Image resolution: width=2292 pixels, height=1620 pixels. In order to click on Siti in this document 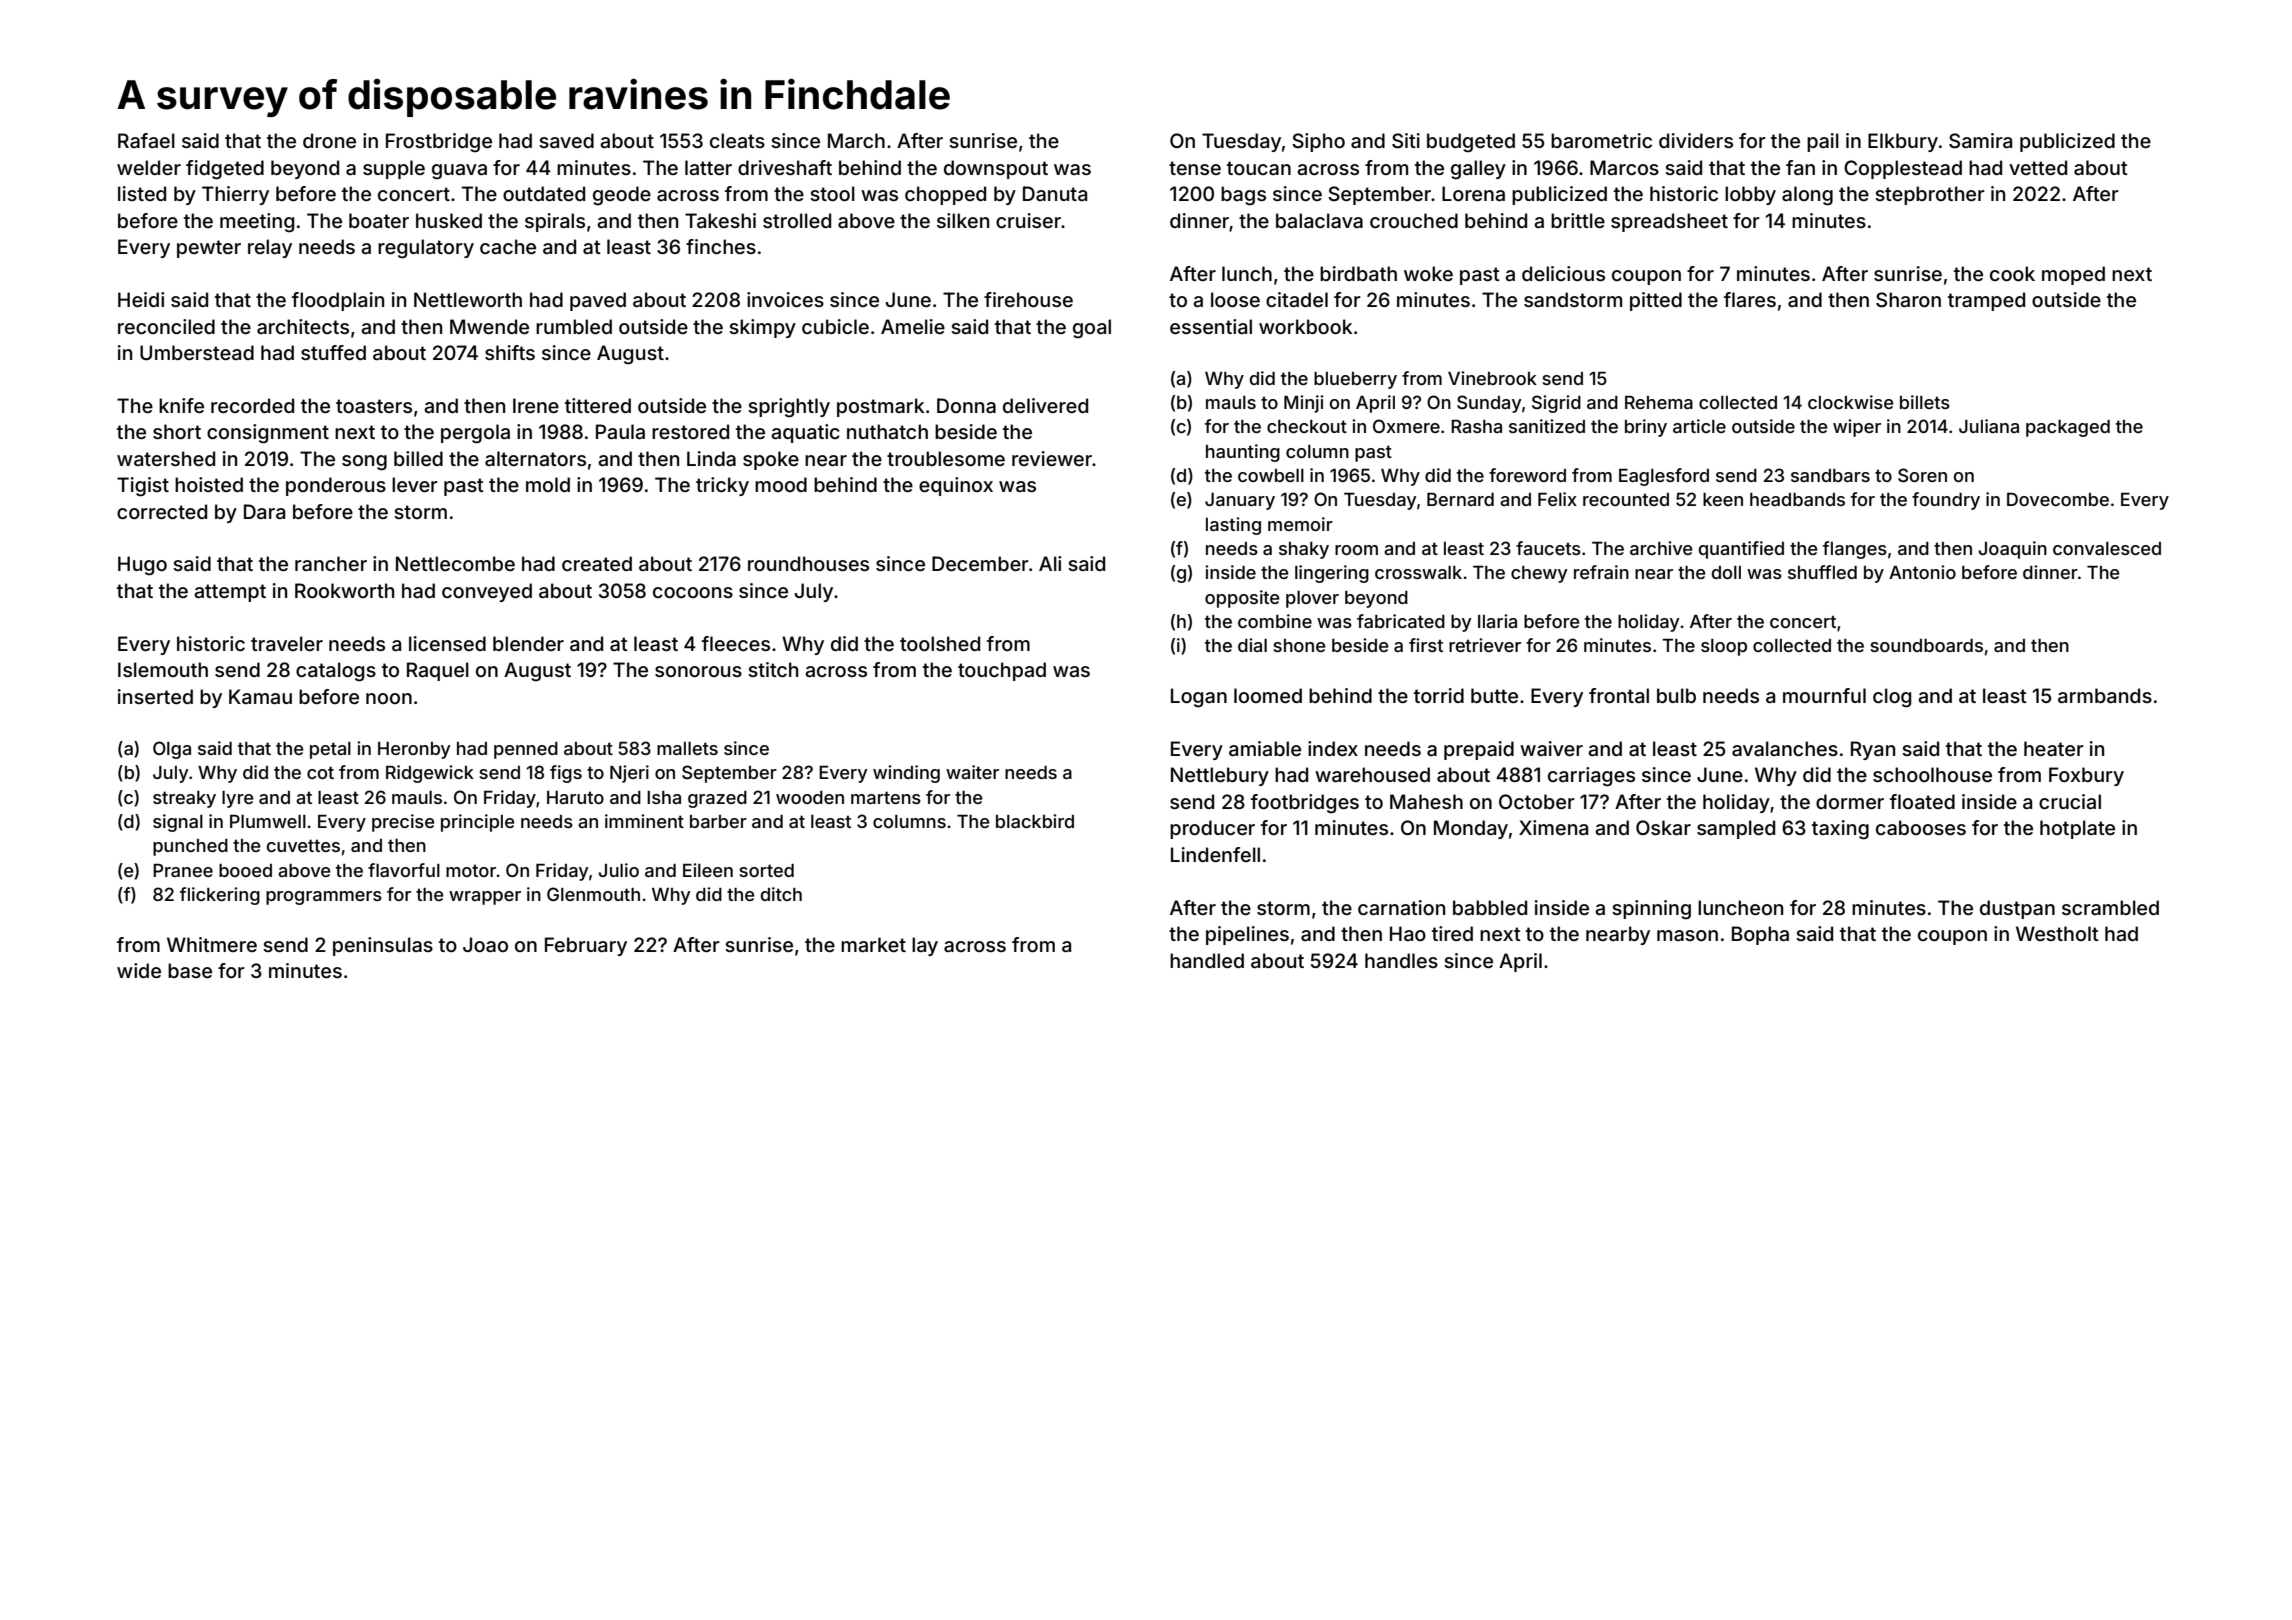, I will do `click(1406, 140)`.
